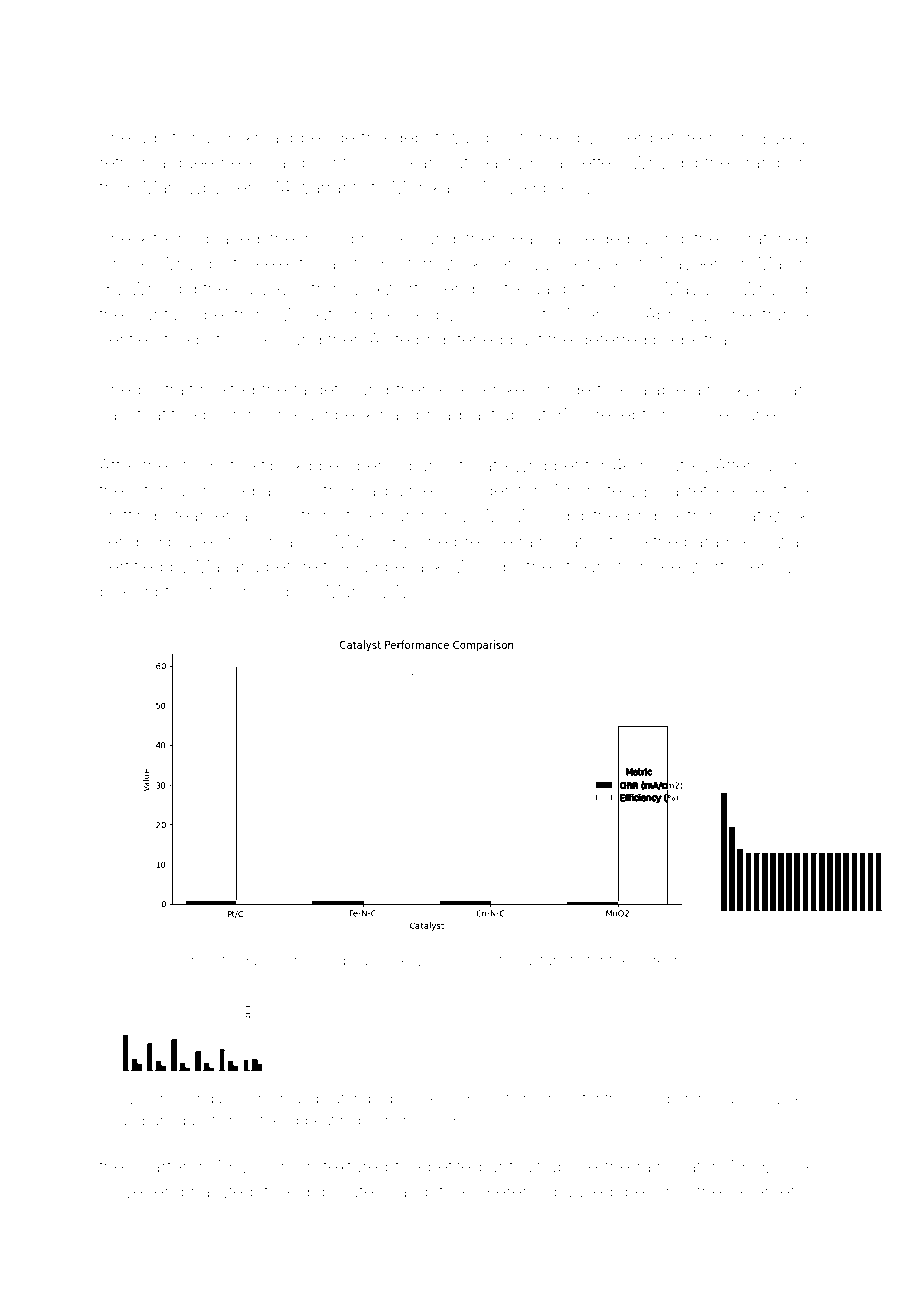 This image has width=908, height=1316. What do you see at coordinates (228, 490) in the image?
I see `hissed` at bounding box center [228, 490].
